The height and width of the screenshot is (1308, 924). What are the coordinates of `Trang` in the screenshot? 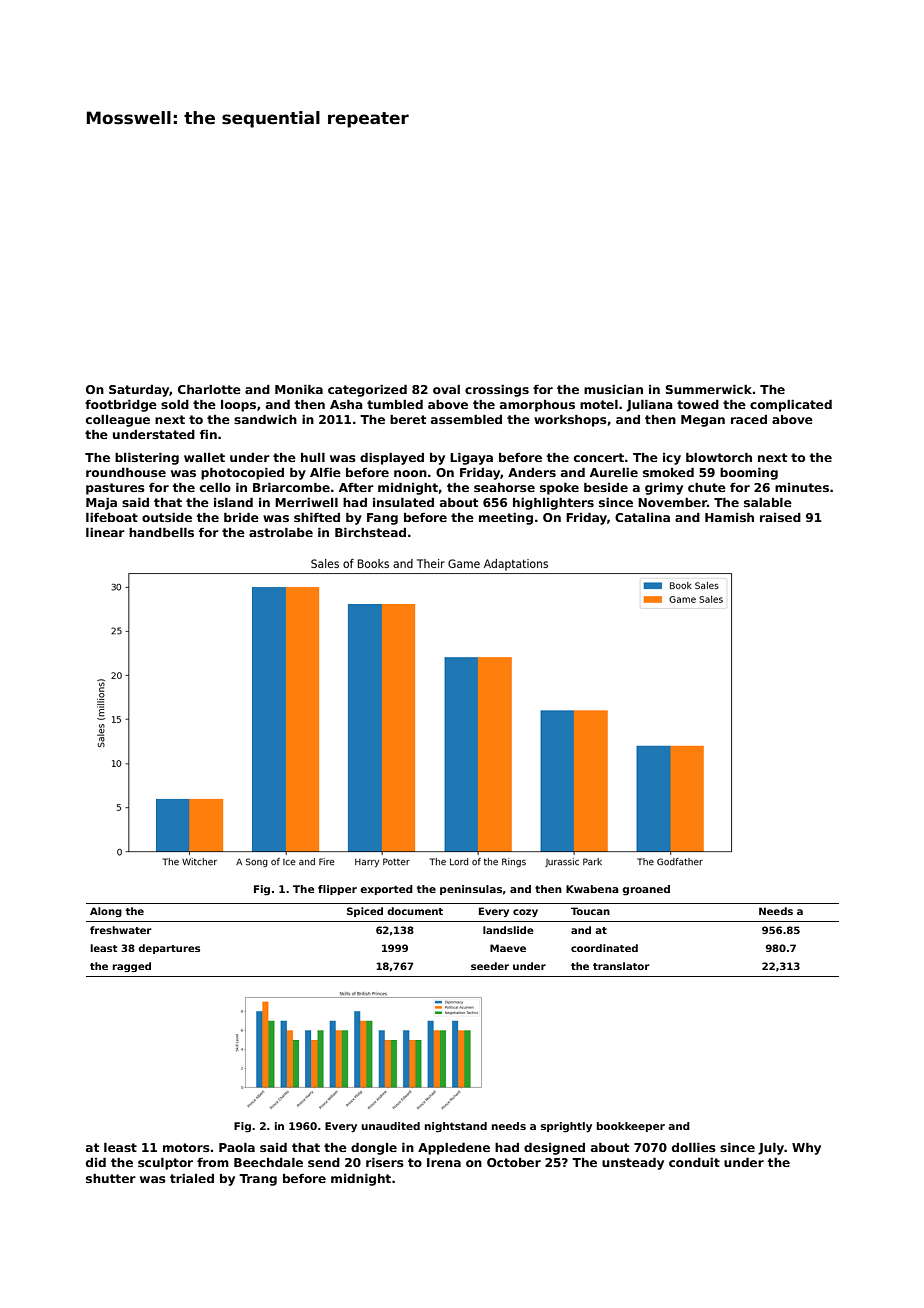 It's located at (258, 1180).
